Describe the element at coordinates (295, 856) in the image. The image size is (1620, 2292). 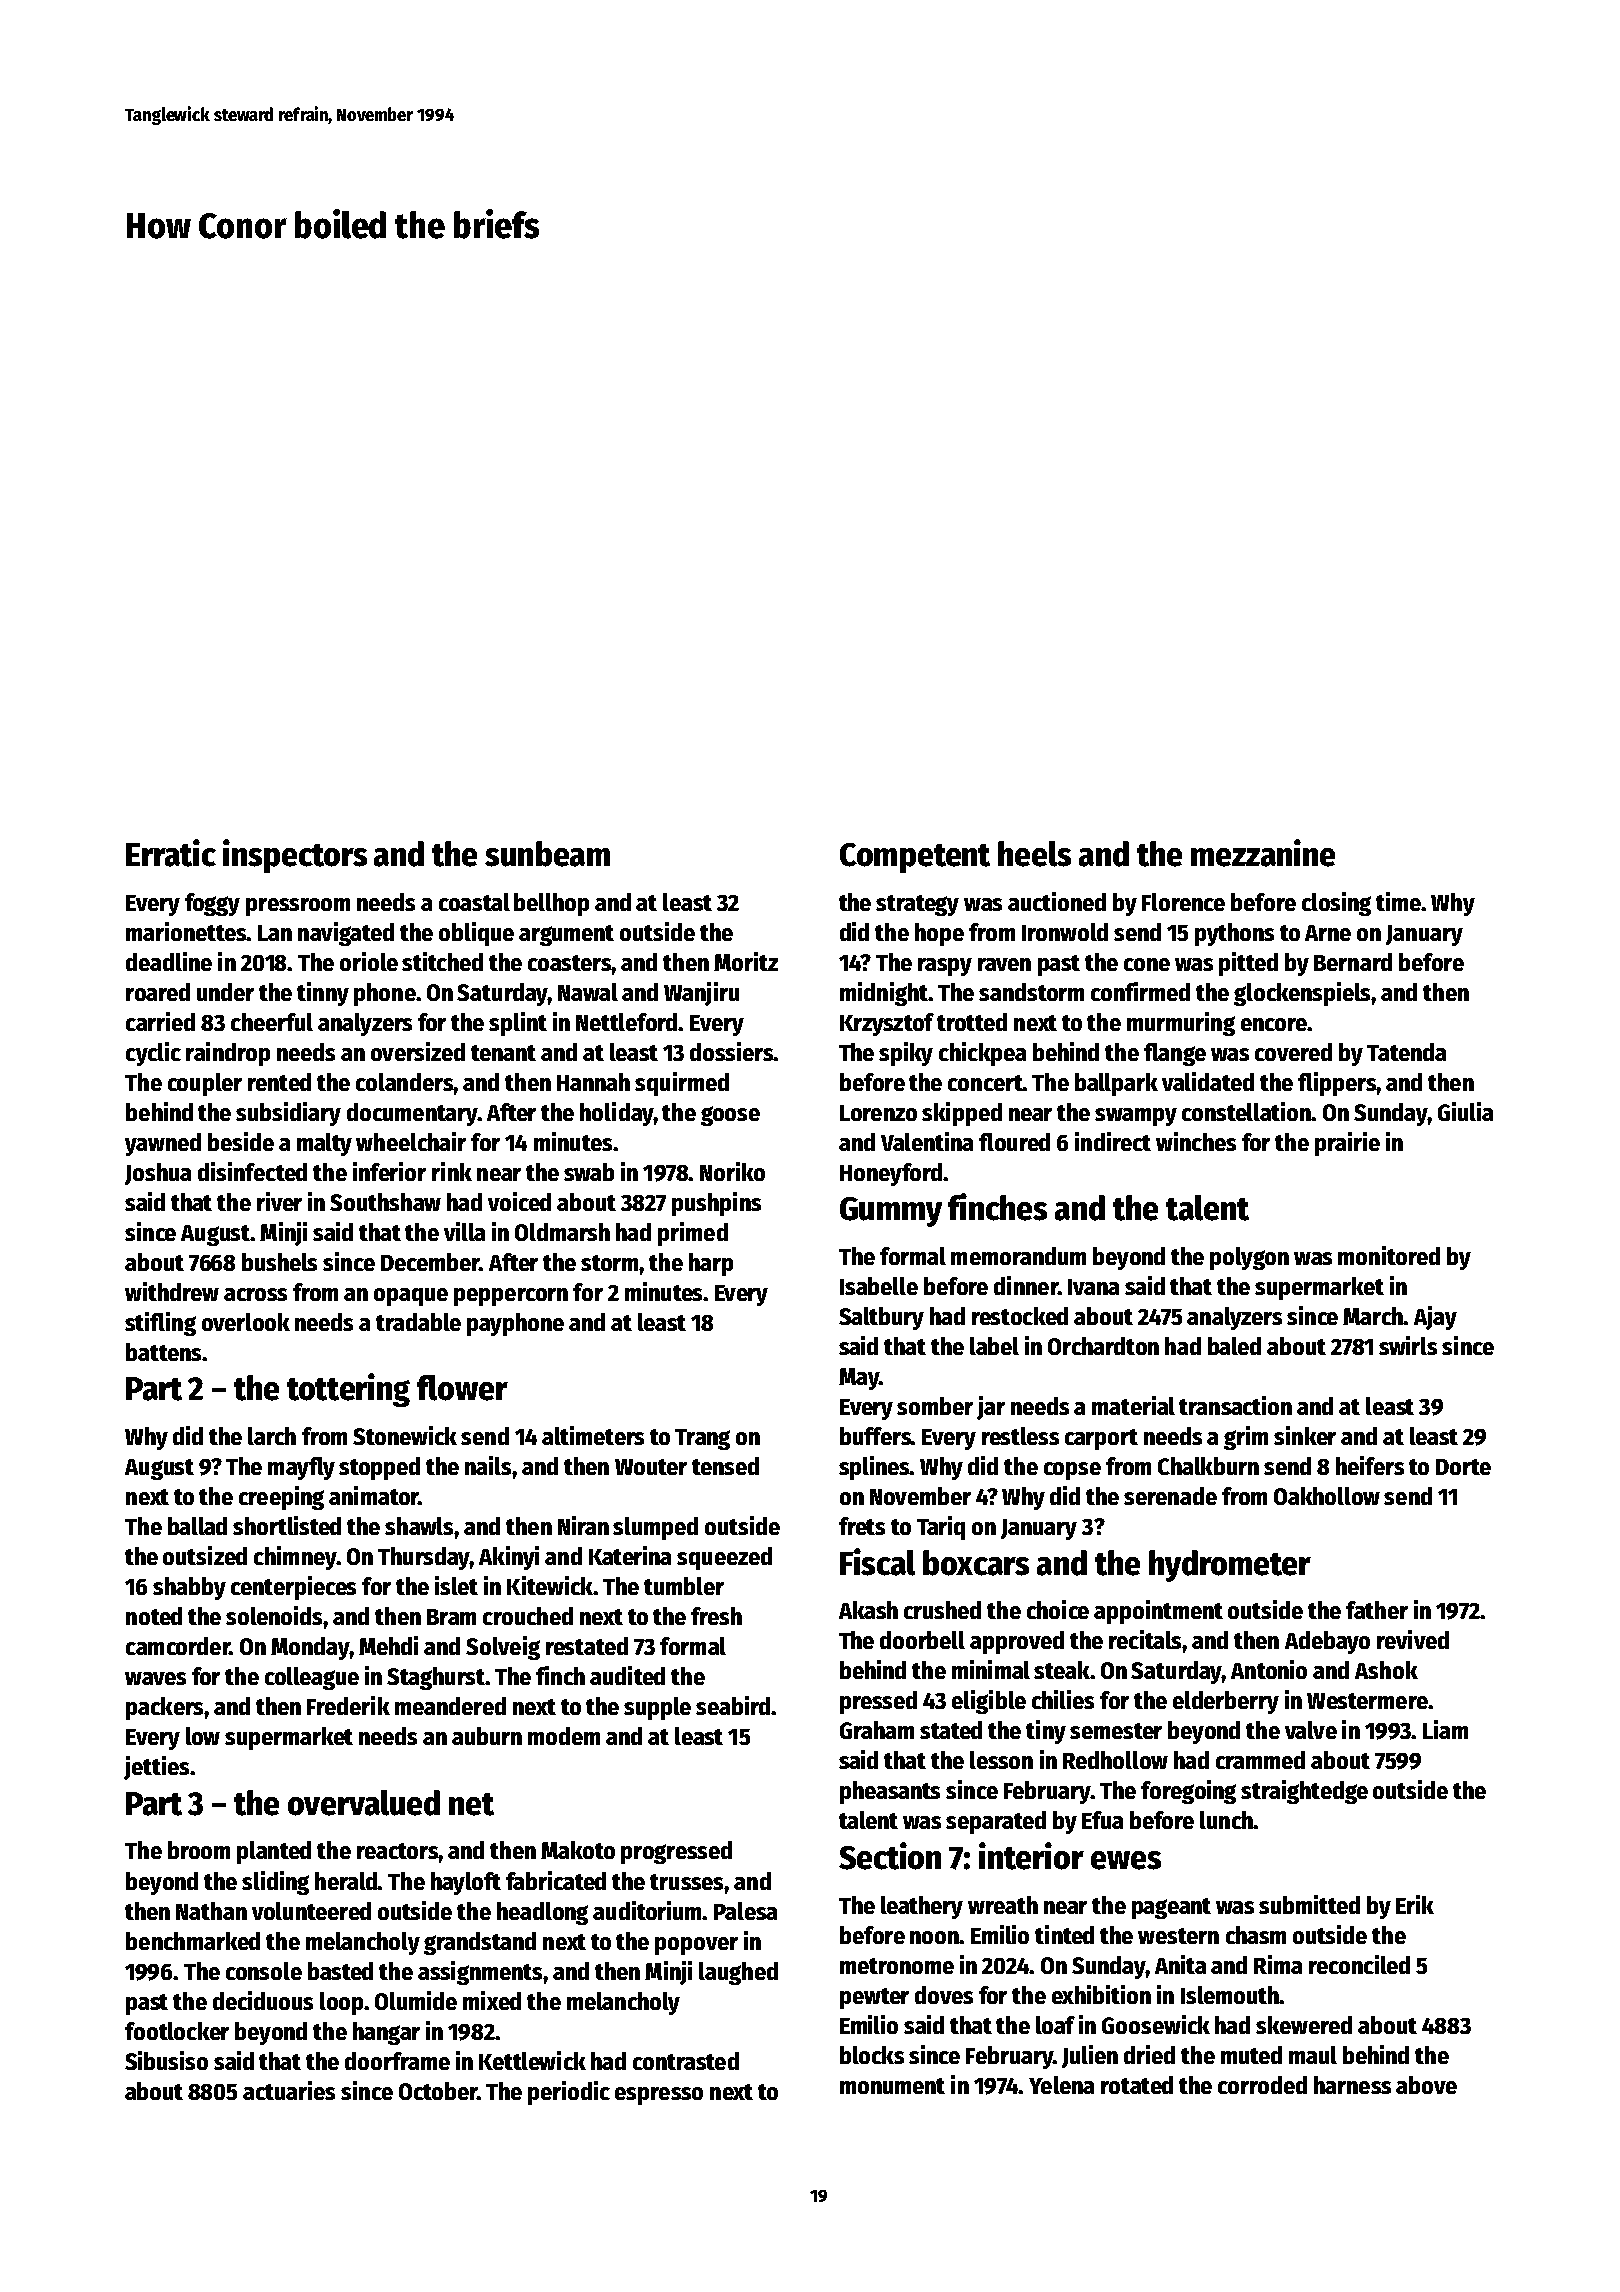
I see `inspectors` at that location.
